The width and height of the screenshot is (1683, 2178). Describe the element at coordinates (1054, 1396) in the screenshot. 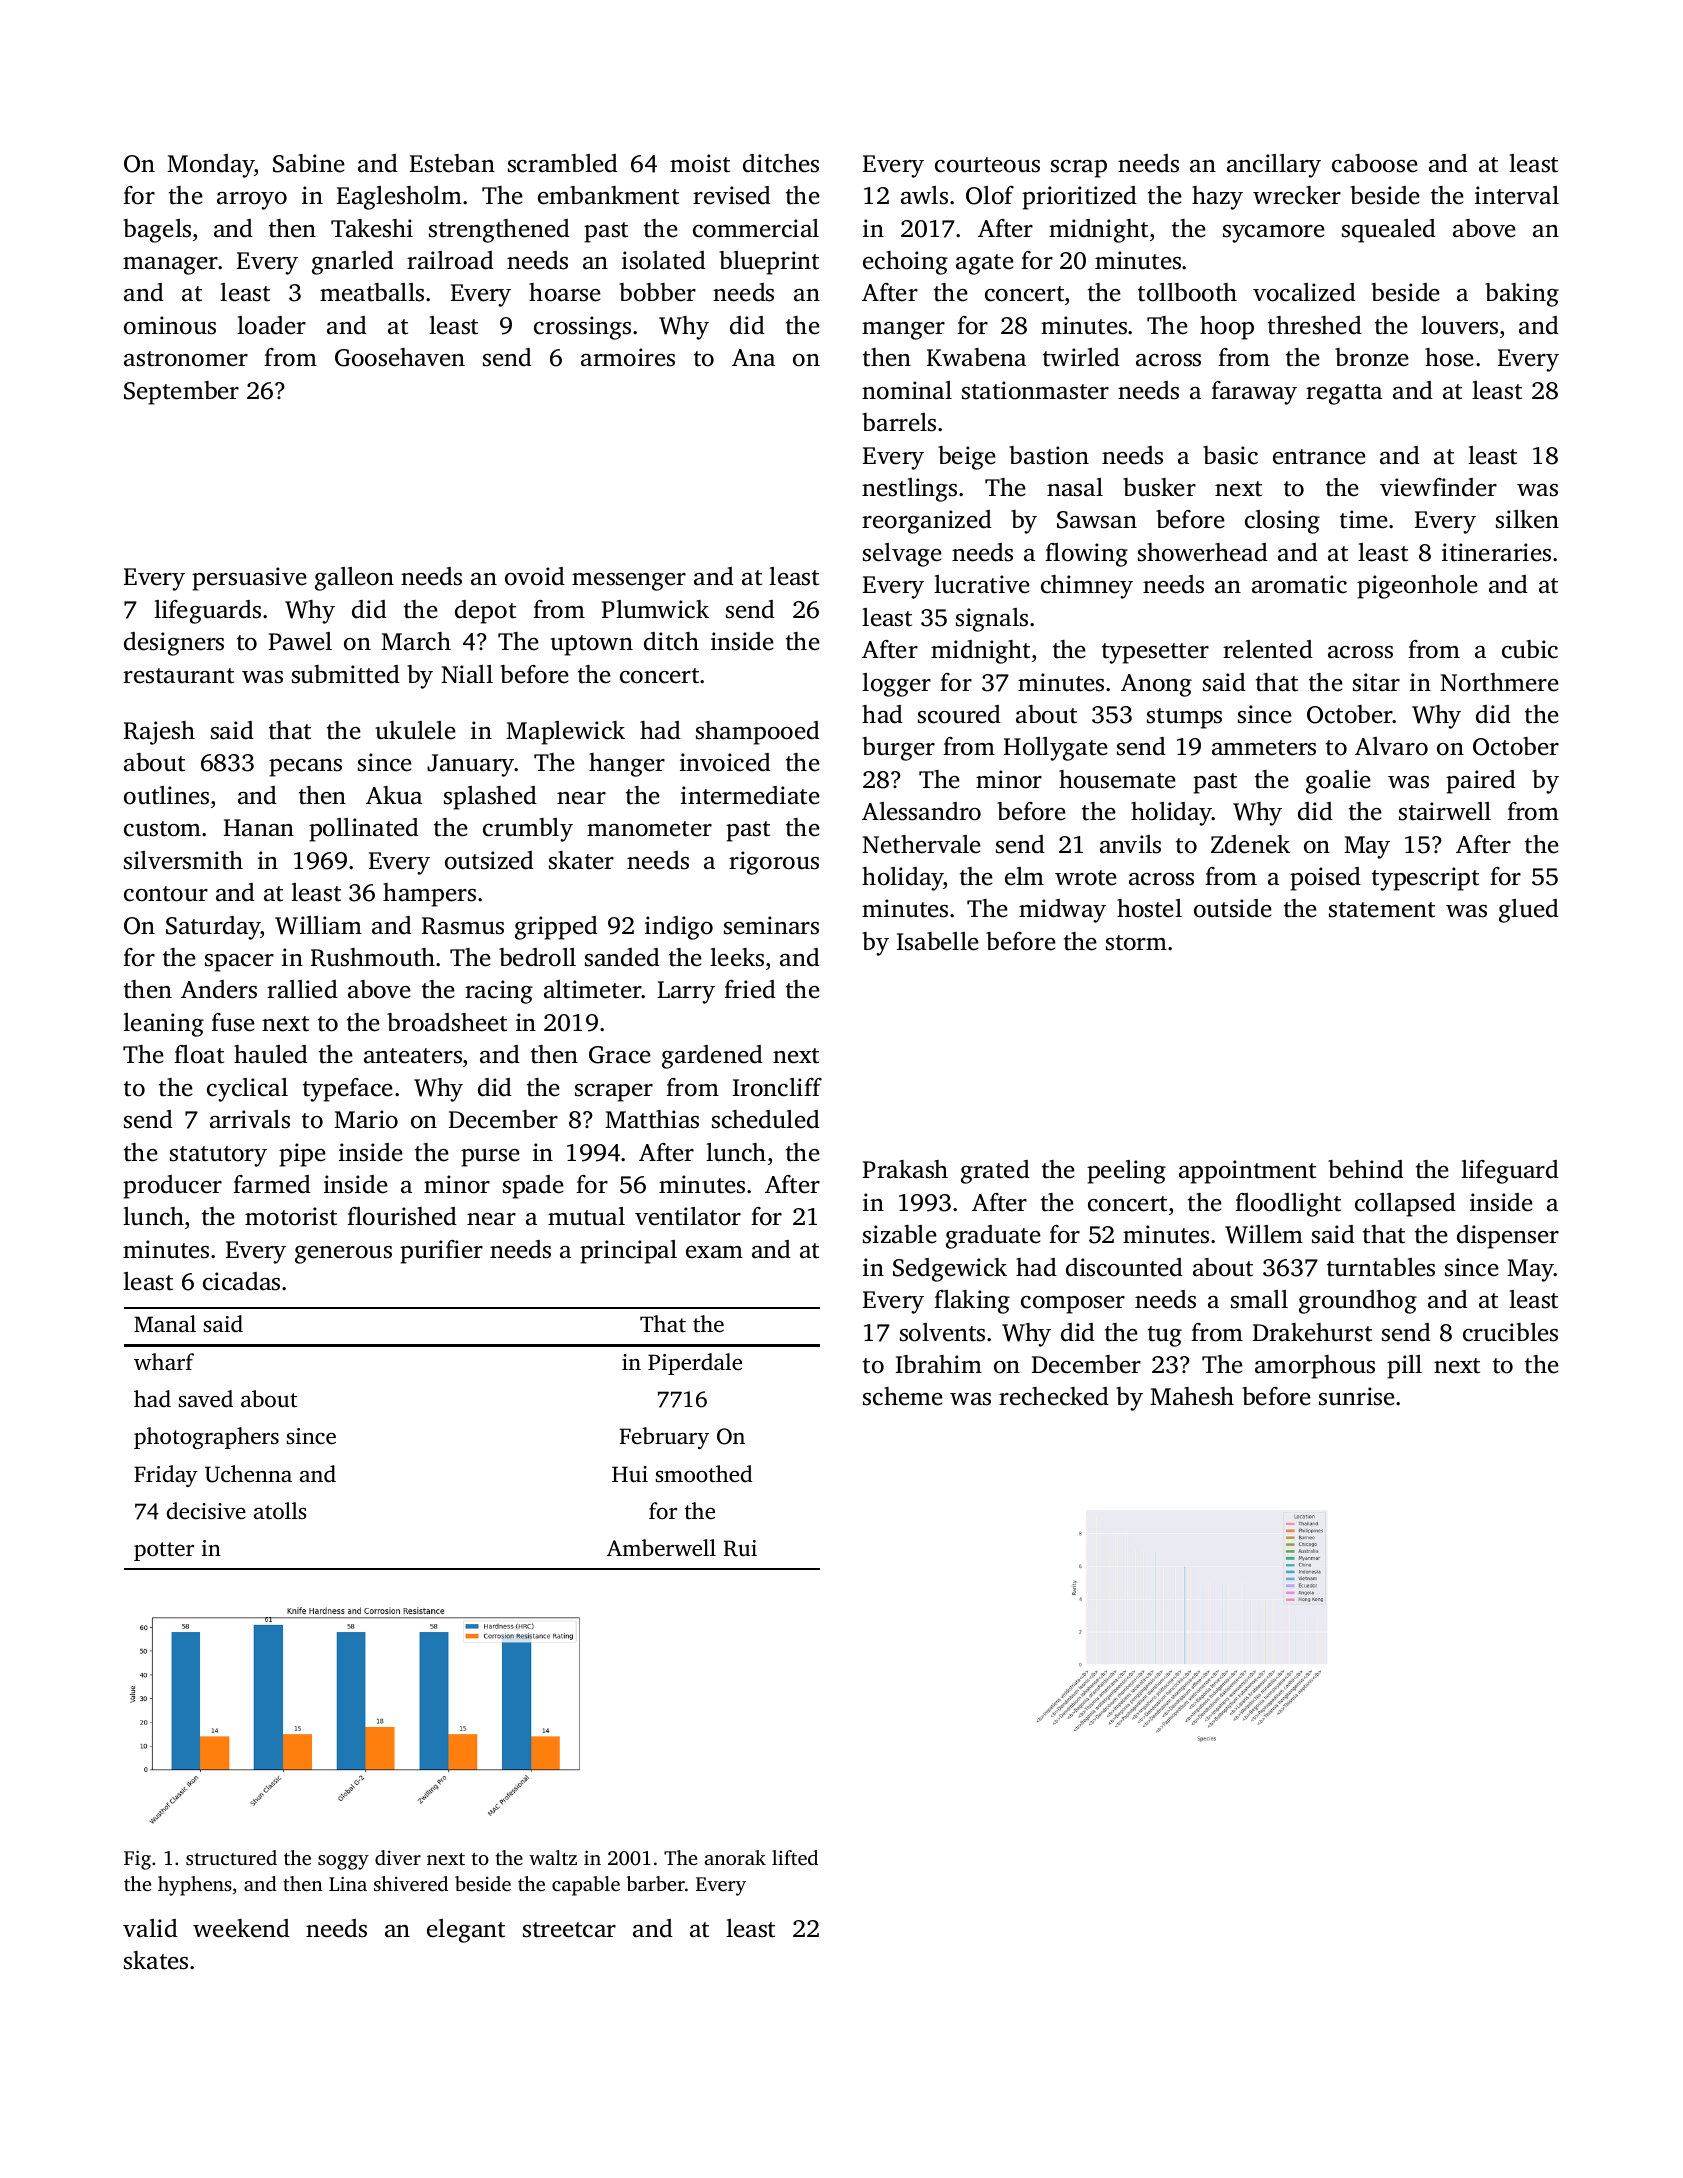

I see `rechecked` at that location.
